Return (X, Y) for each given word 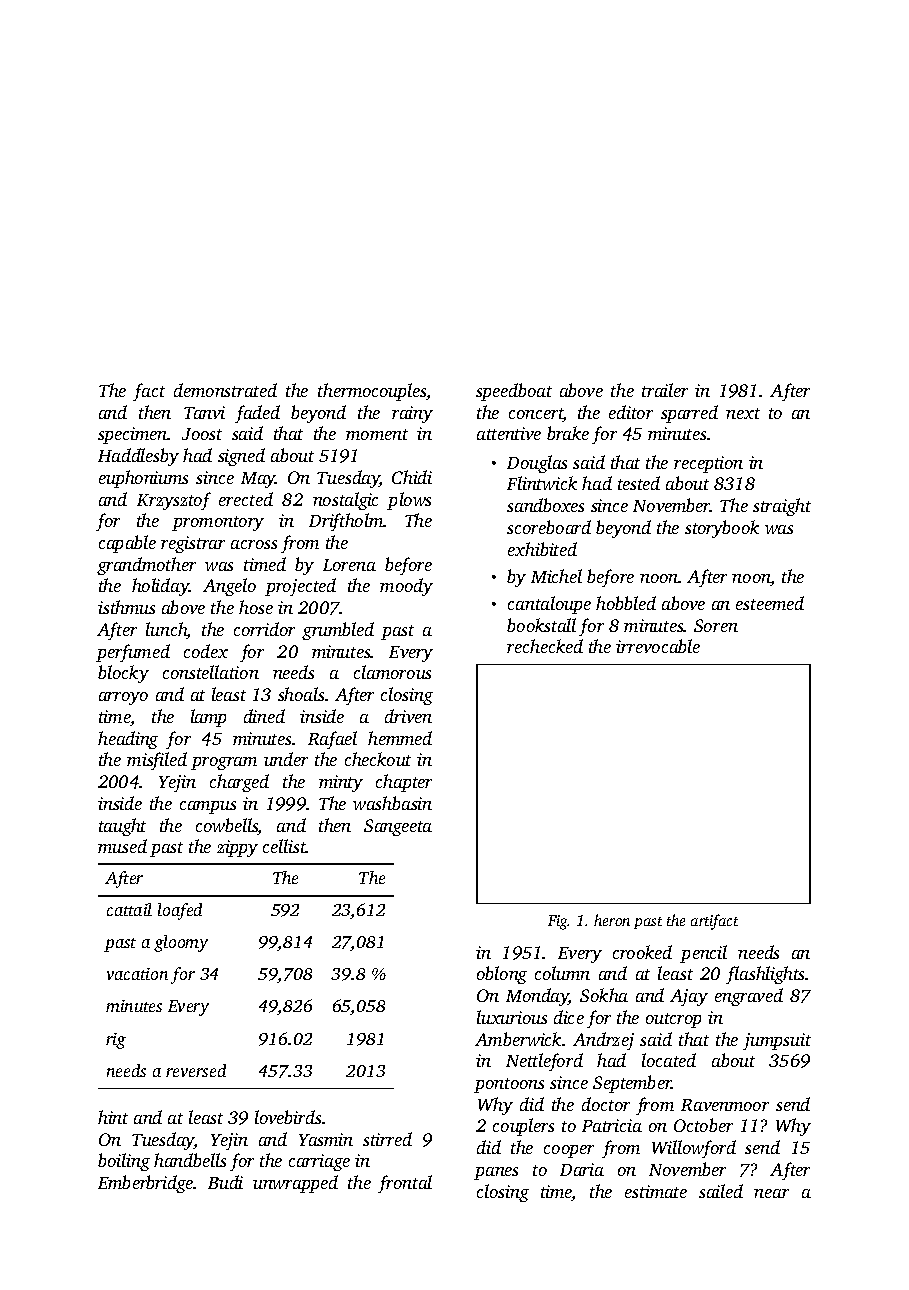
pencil (703, 954)
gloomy (181, 943)
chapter (404, 783)
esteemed (770, 603)
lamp (208, 718)
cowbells (227, 826)
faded (257, 414)
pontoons (509, 1085)
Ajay (689, 997)
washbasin (392, 803)
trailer (665, 390)
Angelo (229, 587)
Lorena (349, 565)
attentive (509, 433)
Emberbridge (146, 1184)
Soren (716, 625)
